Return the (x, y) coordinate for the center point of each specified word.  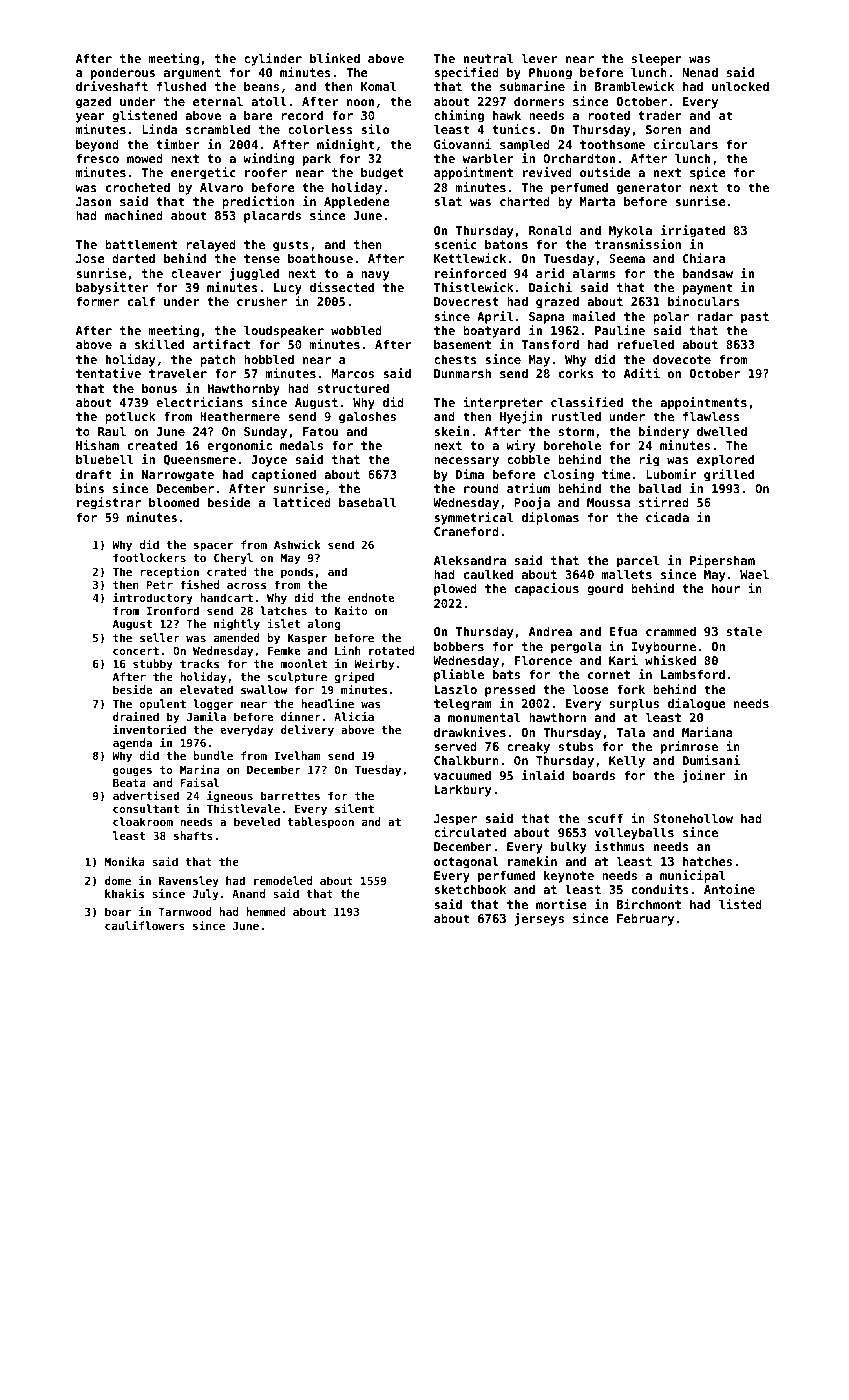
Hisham (97, 445)
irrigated (693, 231)
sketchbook (470, 889)
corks (576, 373)
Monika (125, 861)
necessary (466, 462)
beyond (97, 146)
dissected (342, 287)
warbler (488, 158)
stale (744, 631)
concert (136, 651)
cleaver (196, 273)
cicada (667, 517)
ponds (297, 573)
